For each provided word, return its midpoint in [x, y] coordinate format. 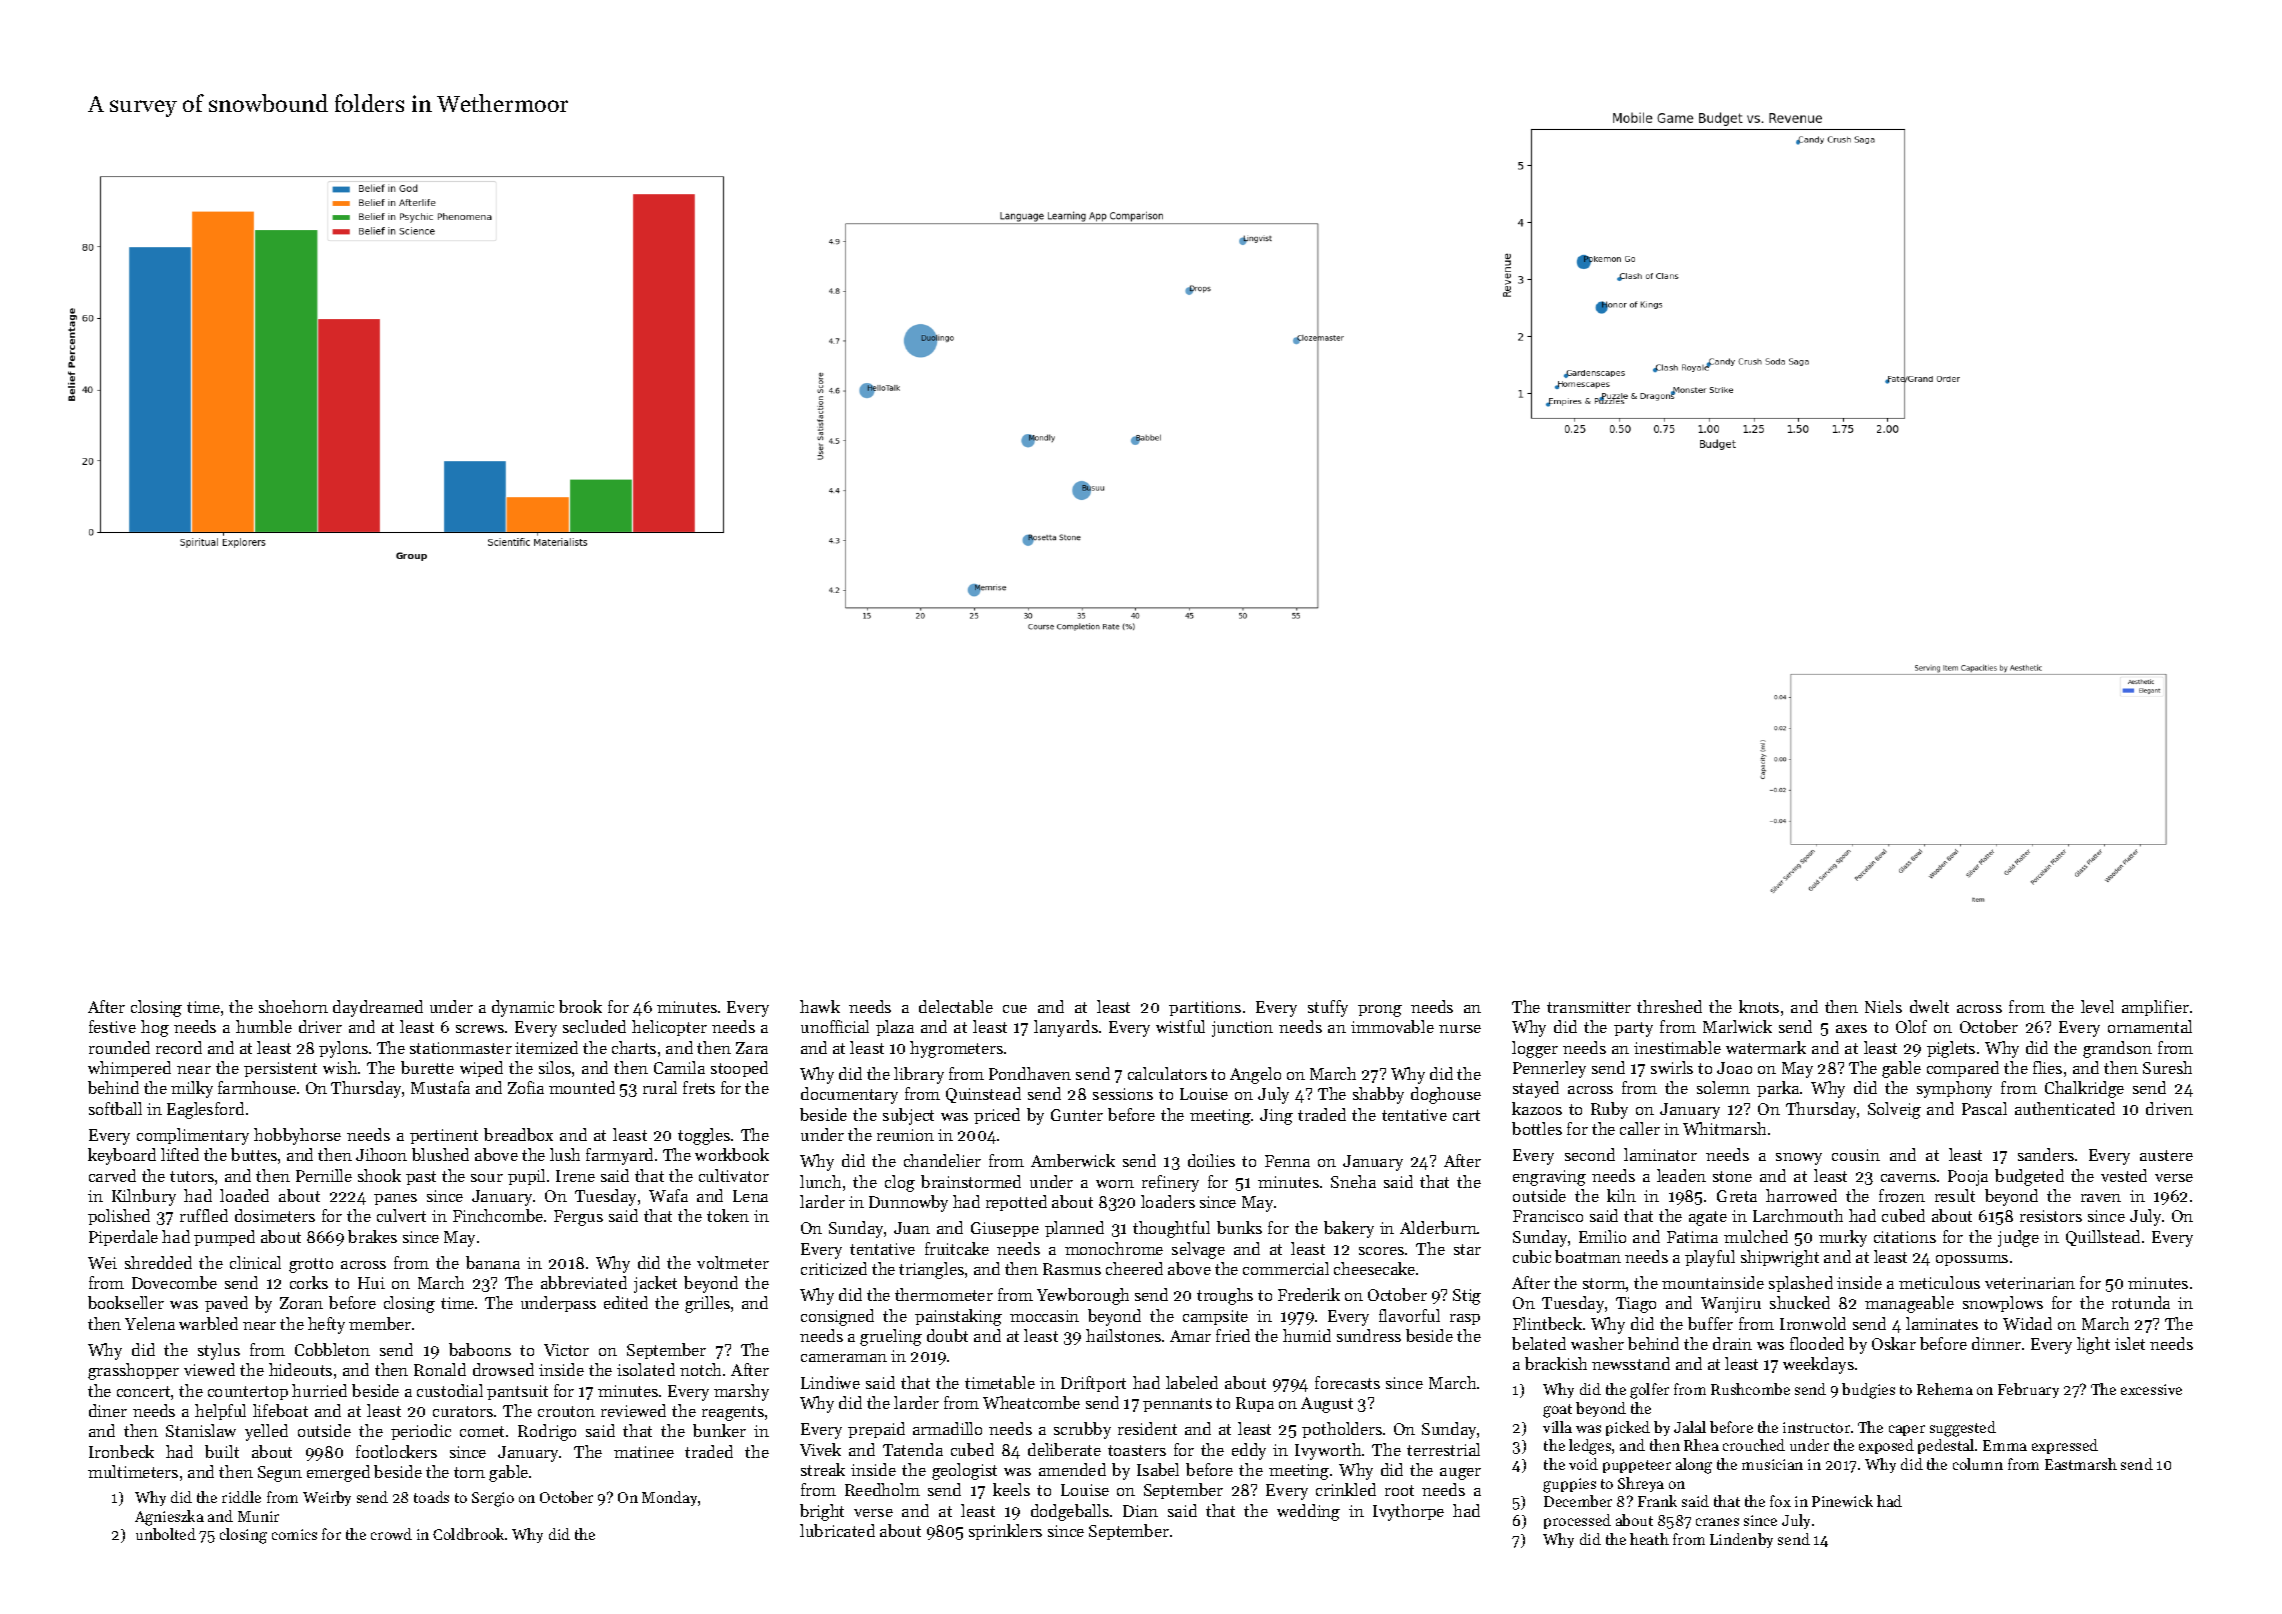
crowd [391, 1534]
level [2097, 1006]
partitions [1205, 1008]
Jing [1276, 1117]
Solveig [1894, 1110]
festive [112, 1026]
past [421, 1178]
